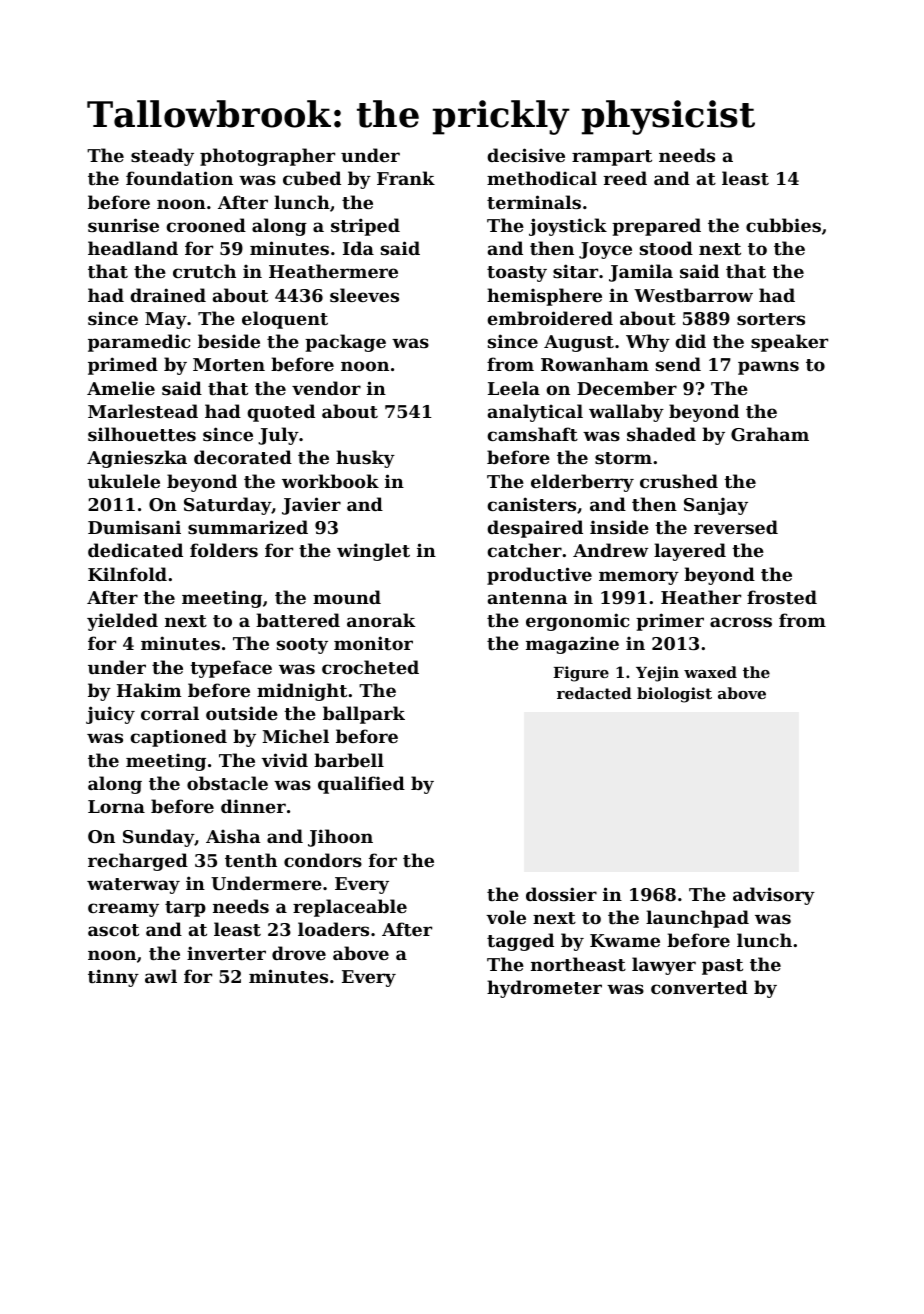  Describe the element at coordinates (231, 669) in the document. I see `typeface` at that location.
